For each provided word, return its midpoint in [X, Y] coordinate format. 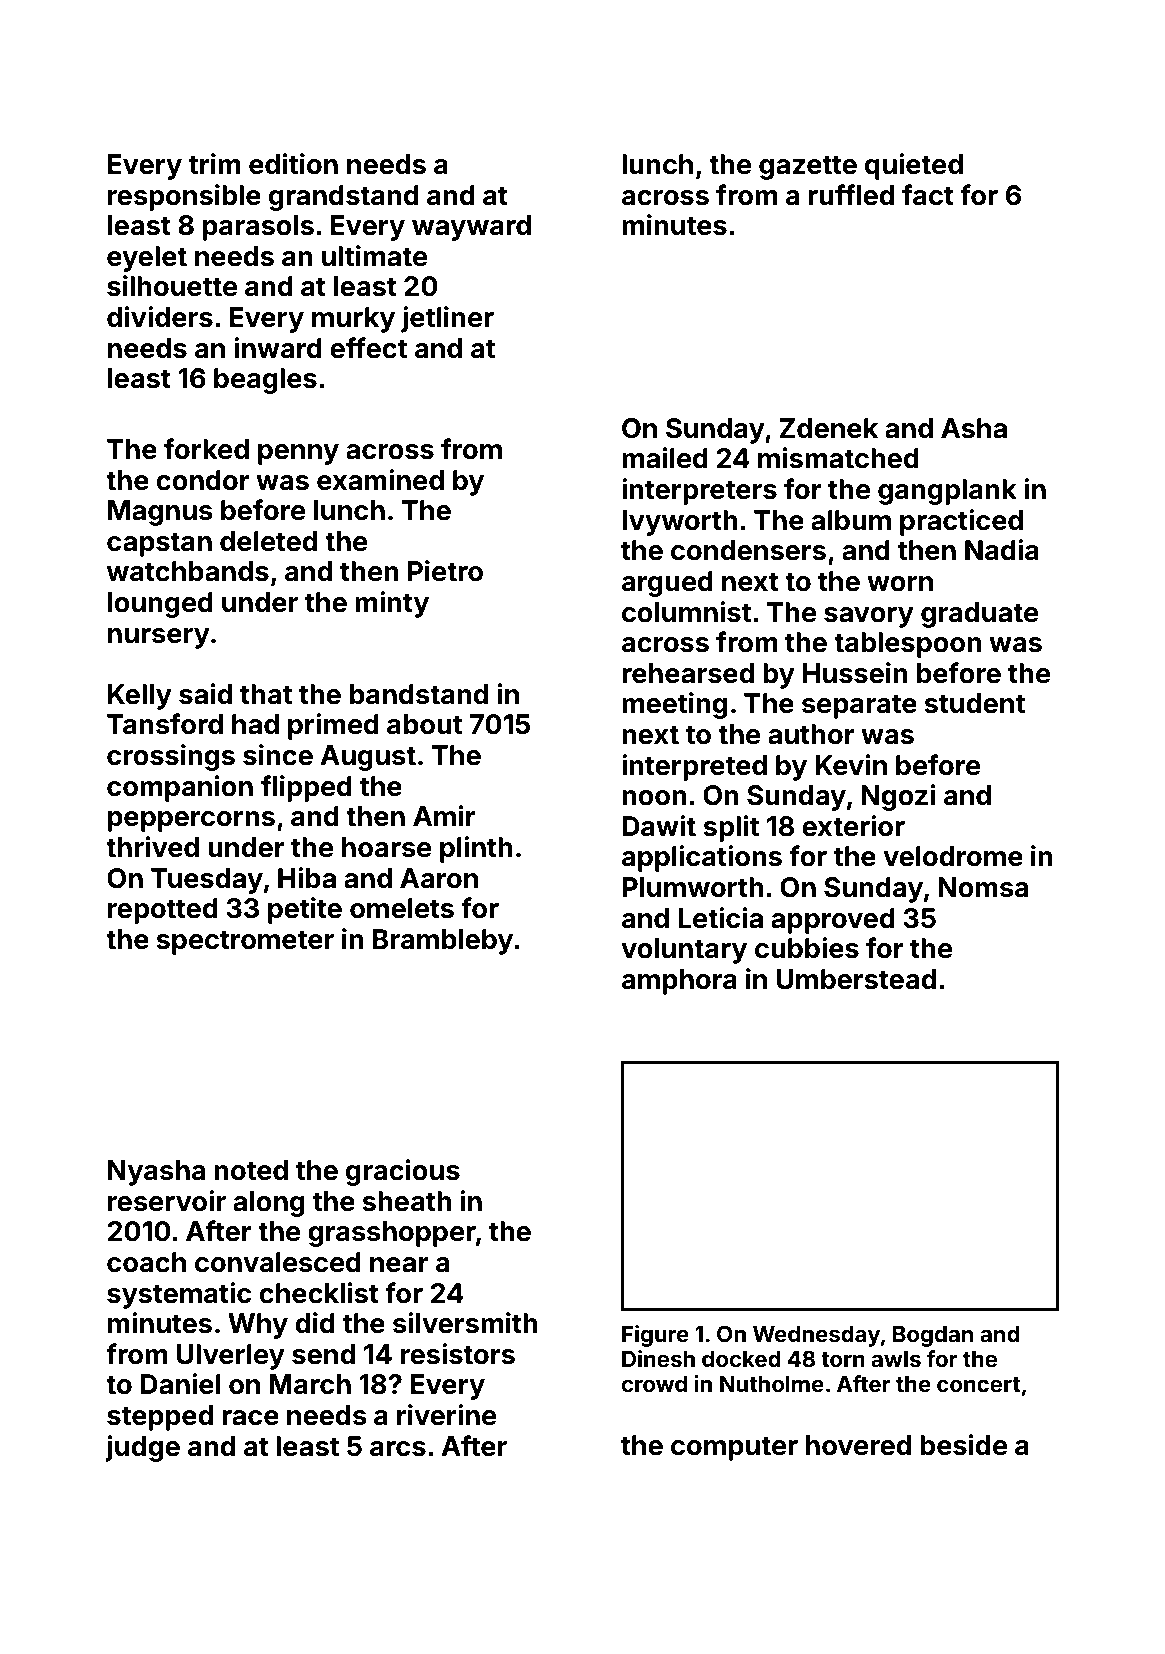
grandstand [344, 198]
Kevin [851, 765]
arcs [398, 1449]
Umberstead [856, 979]
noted [251, 1170]
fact [928, 195]
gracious [403, 1172]
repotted [163, 911]
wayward [471, 228]
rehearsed [688, 673]
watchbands [188, 571]
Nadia [1002, 550]
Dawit [659, 826]
